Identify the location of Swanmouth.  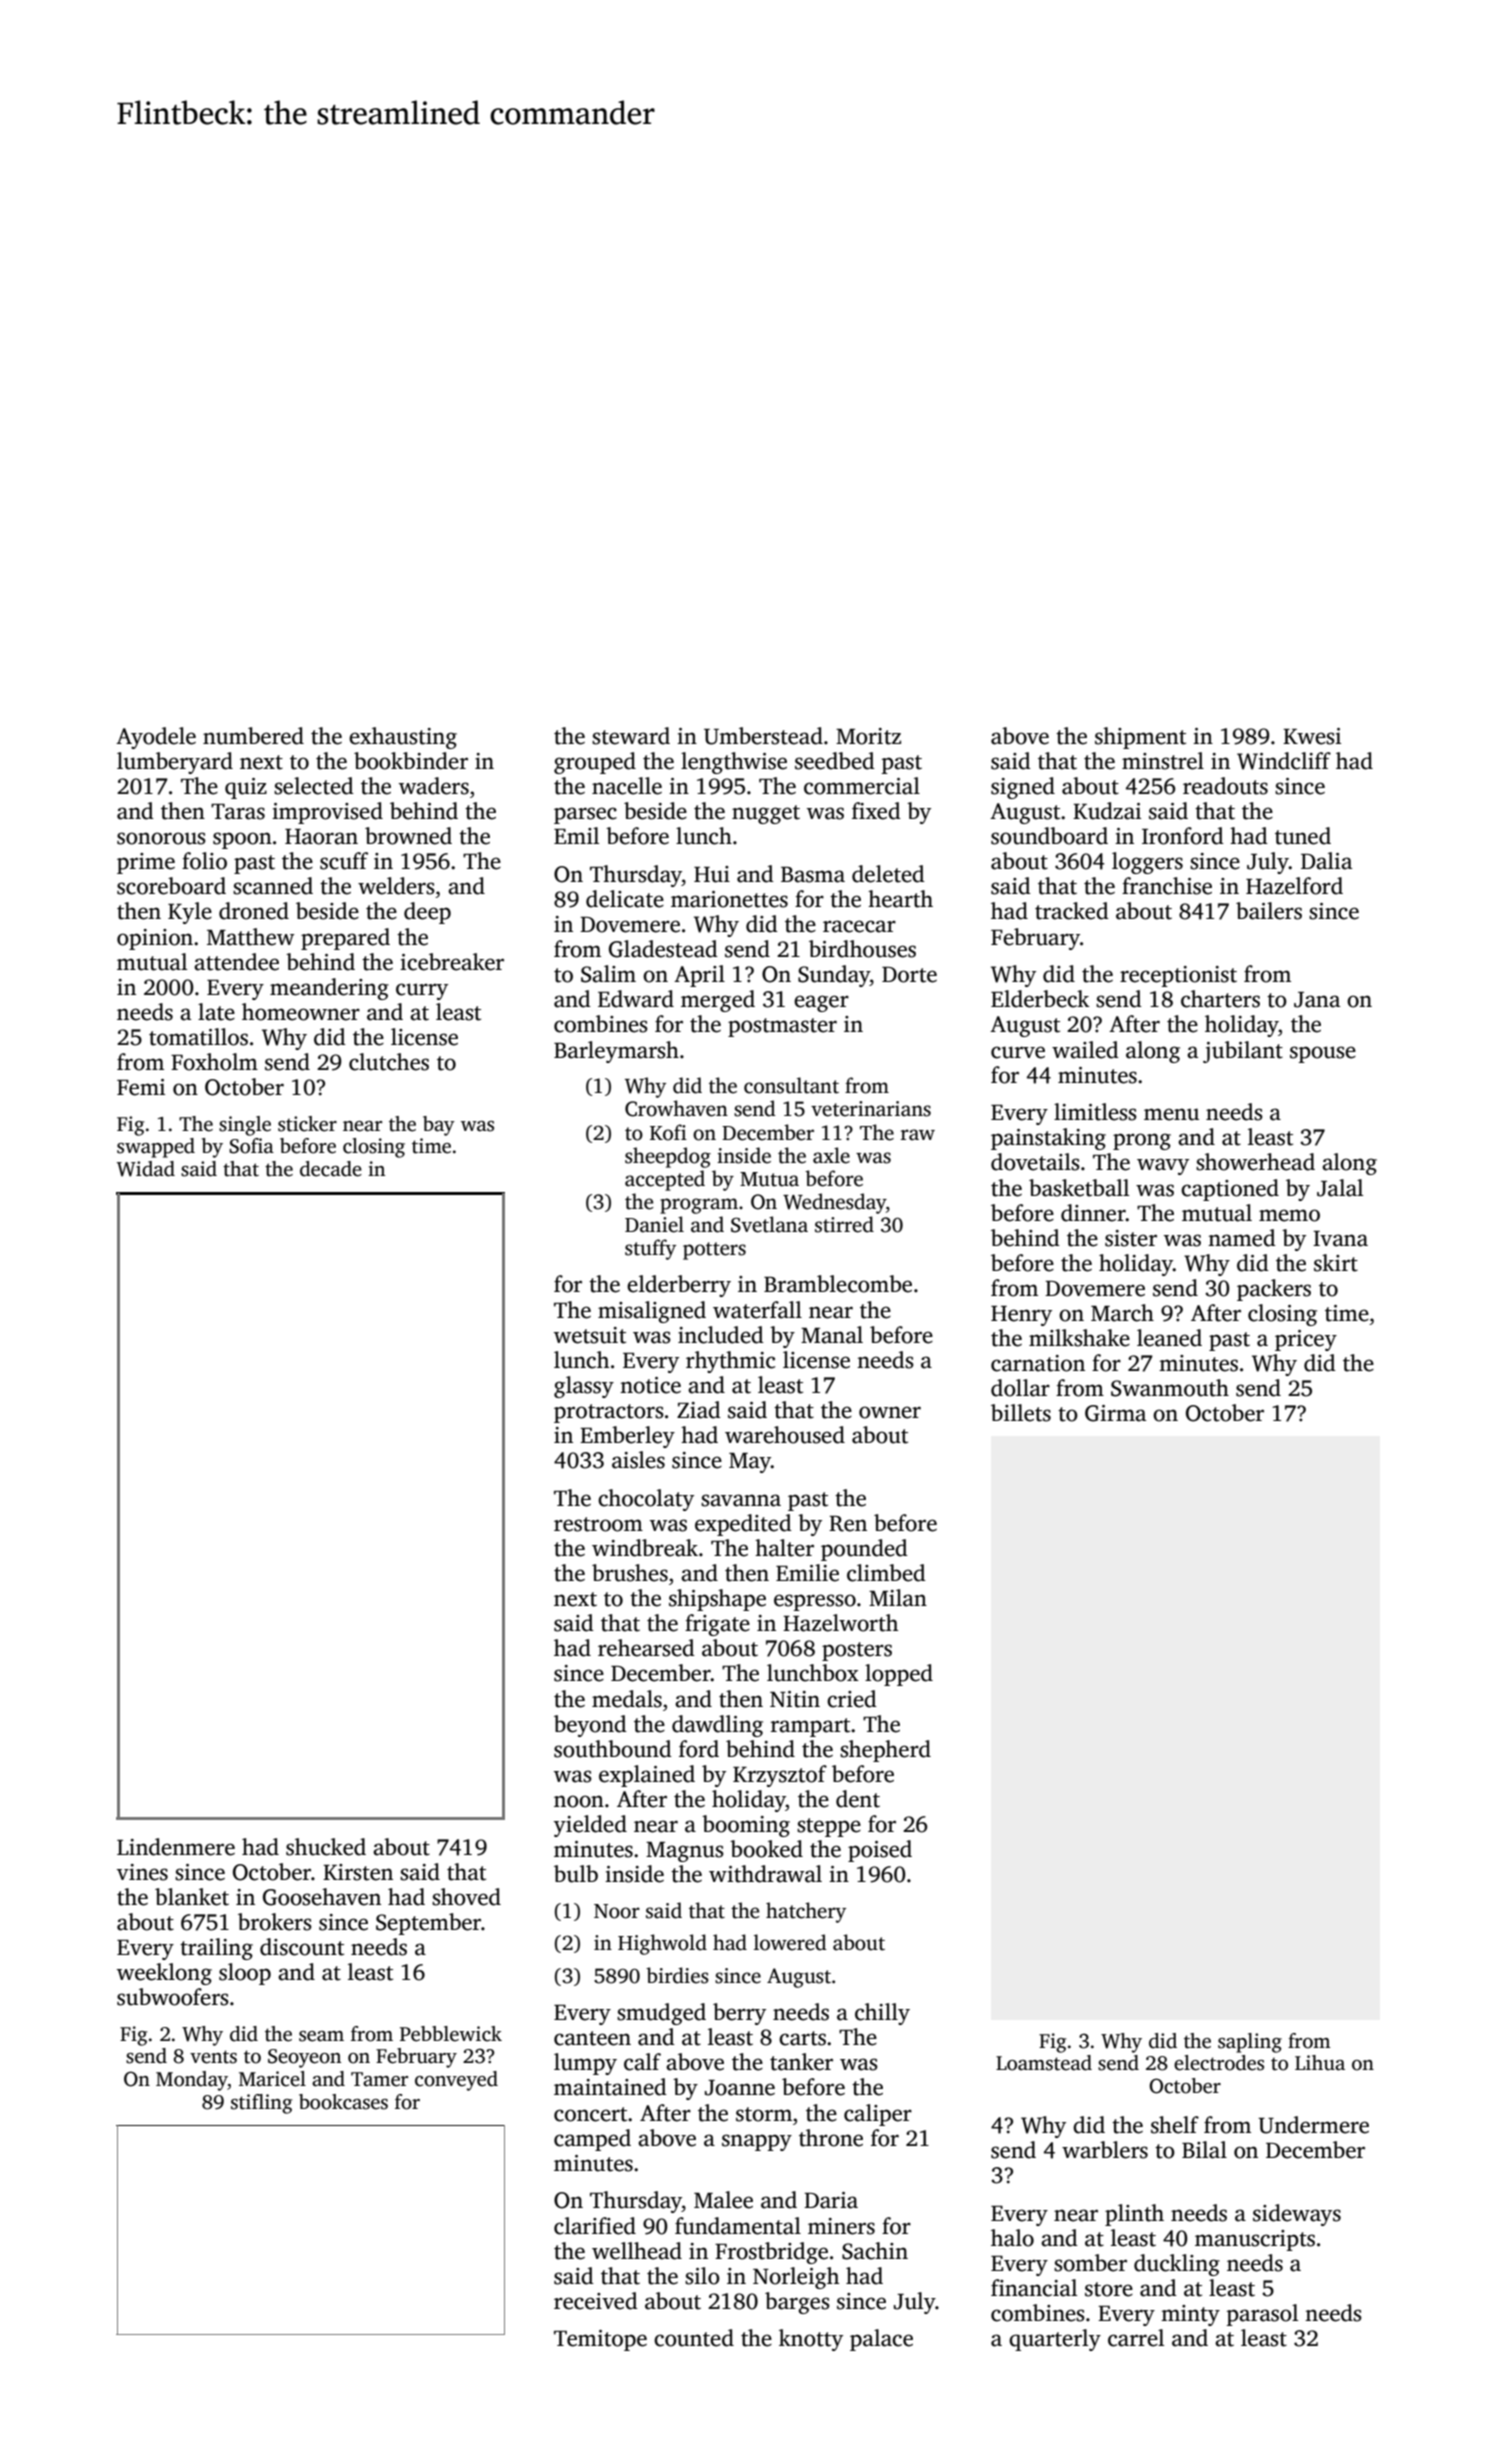
(1170, 1388).
